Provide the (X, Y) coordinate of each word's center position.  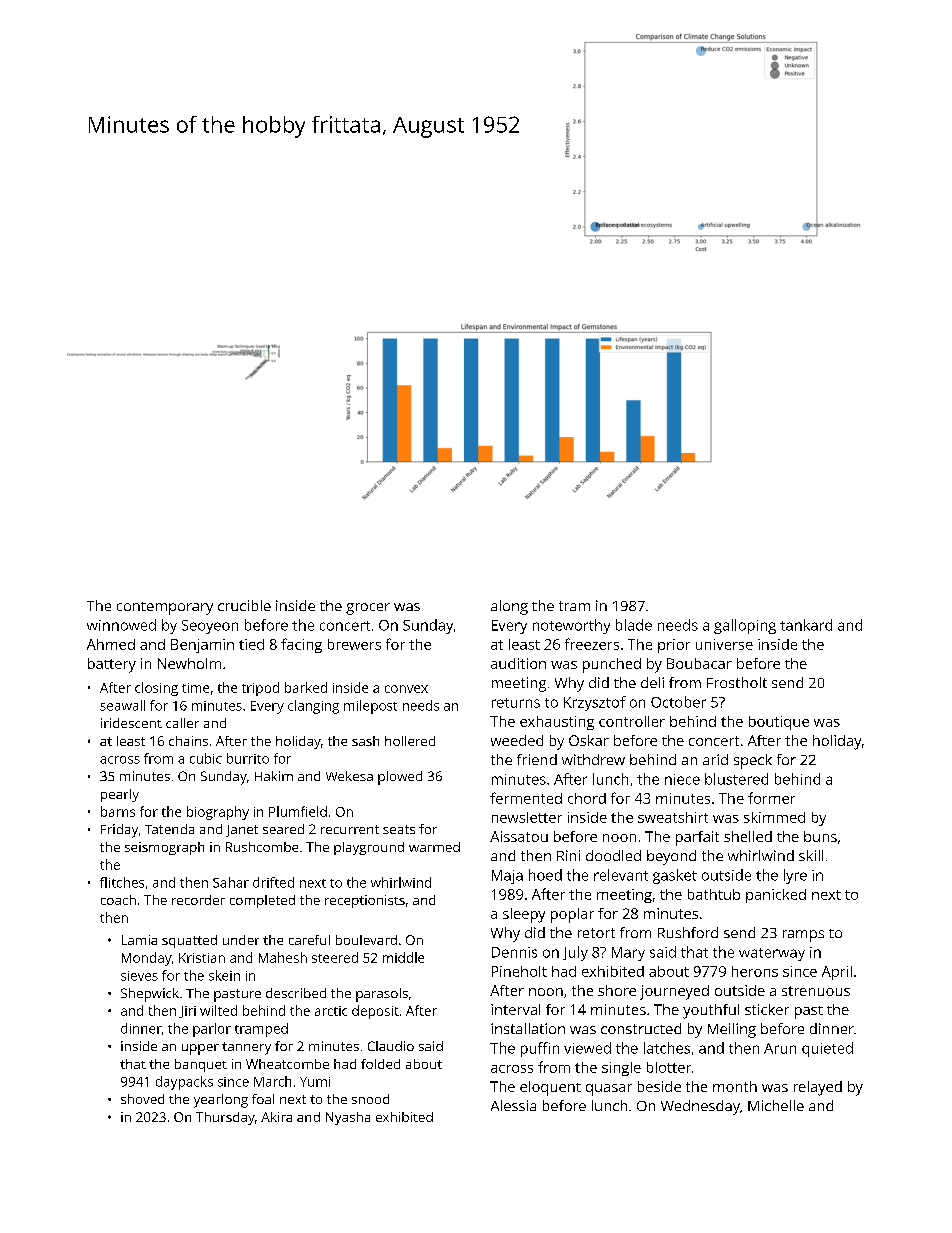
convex (406, 689)
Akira (276, 1117)
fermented (526, 798)
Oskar (589, 740)
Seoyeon (210, 627)
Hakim (274, 776)
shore (617, 990)
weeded (517, 740)
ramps (803, 936)
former (771, 798)
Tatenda (169, 829)
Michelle (776, 1105)
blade (634, 625)
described (296, 993)
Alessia (513, 1105)
